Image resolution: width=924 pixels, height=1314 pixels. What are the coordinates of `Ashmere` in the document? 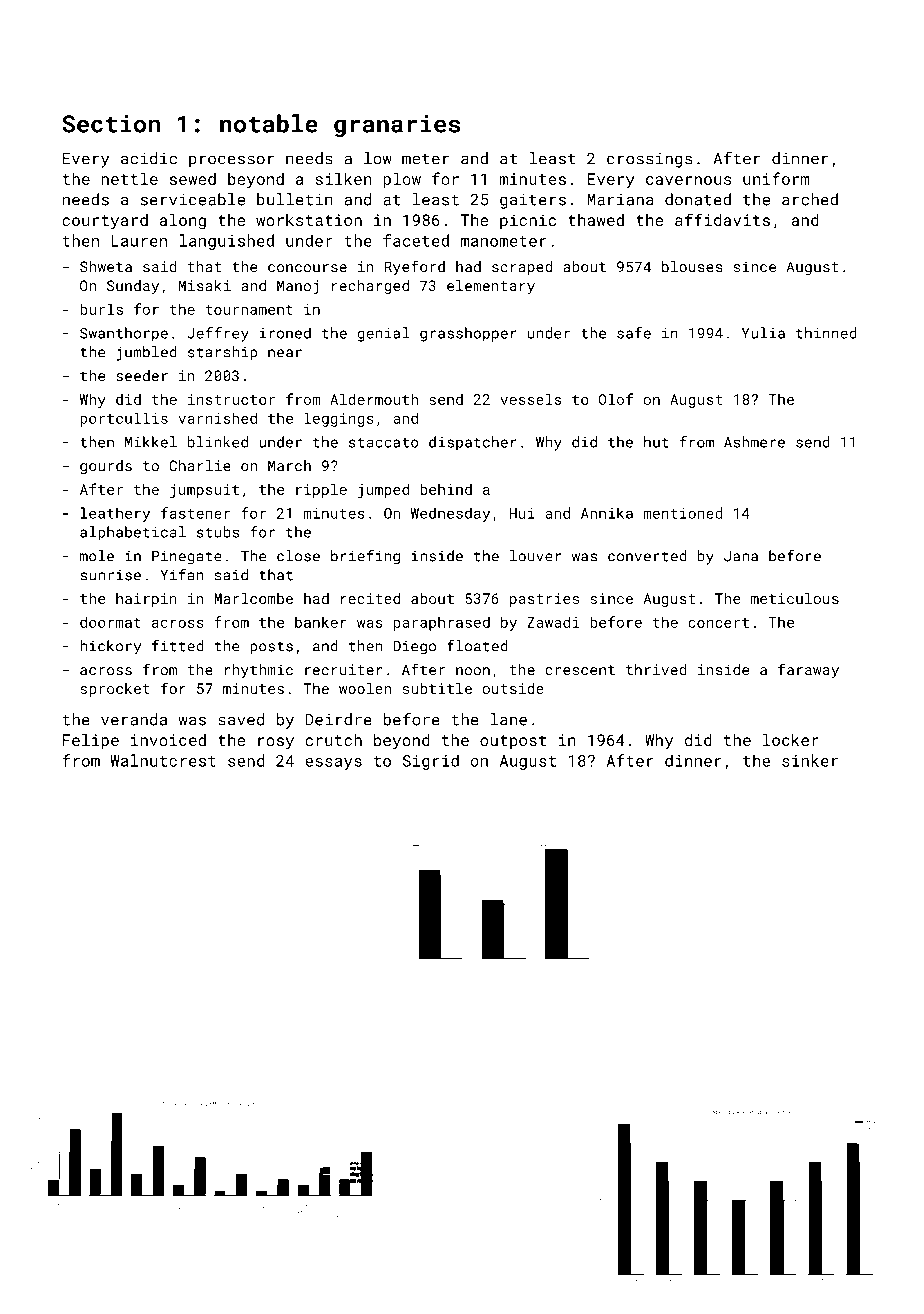 It's located at (754, 442).
